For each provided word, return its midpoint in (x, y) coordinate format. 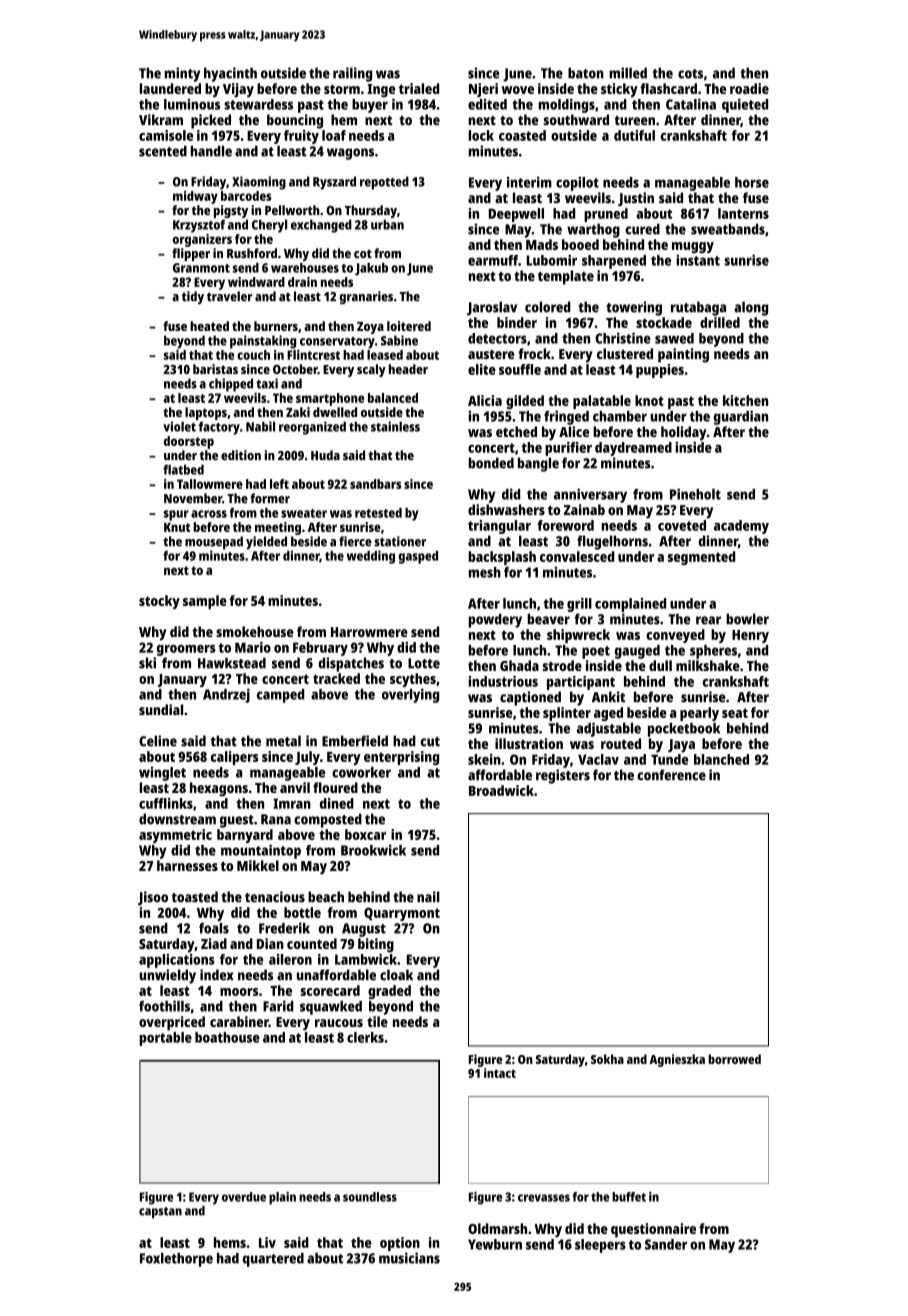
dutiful (634, 135)
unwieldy (167, 976)
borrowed (734, 1059)
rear (708, 620)
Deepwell (516, 215)
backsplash (502, 558)
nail (428, 897)
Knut (177, 527)
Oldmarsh (497, 1228)
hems (230, 1242)
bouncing (295, 121)
